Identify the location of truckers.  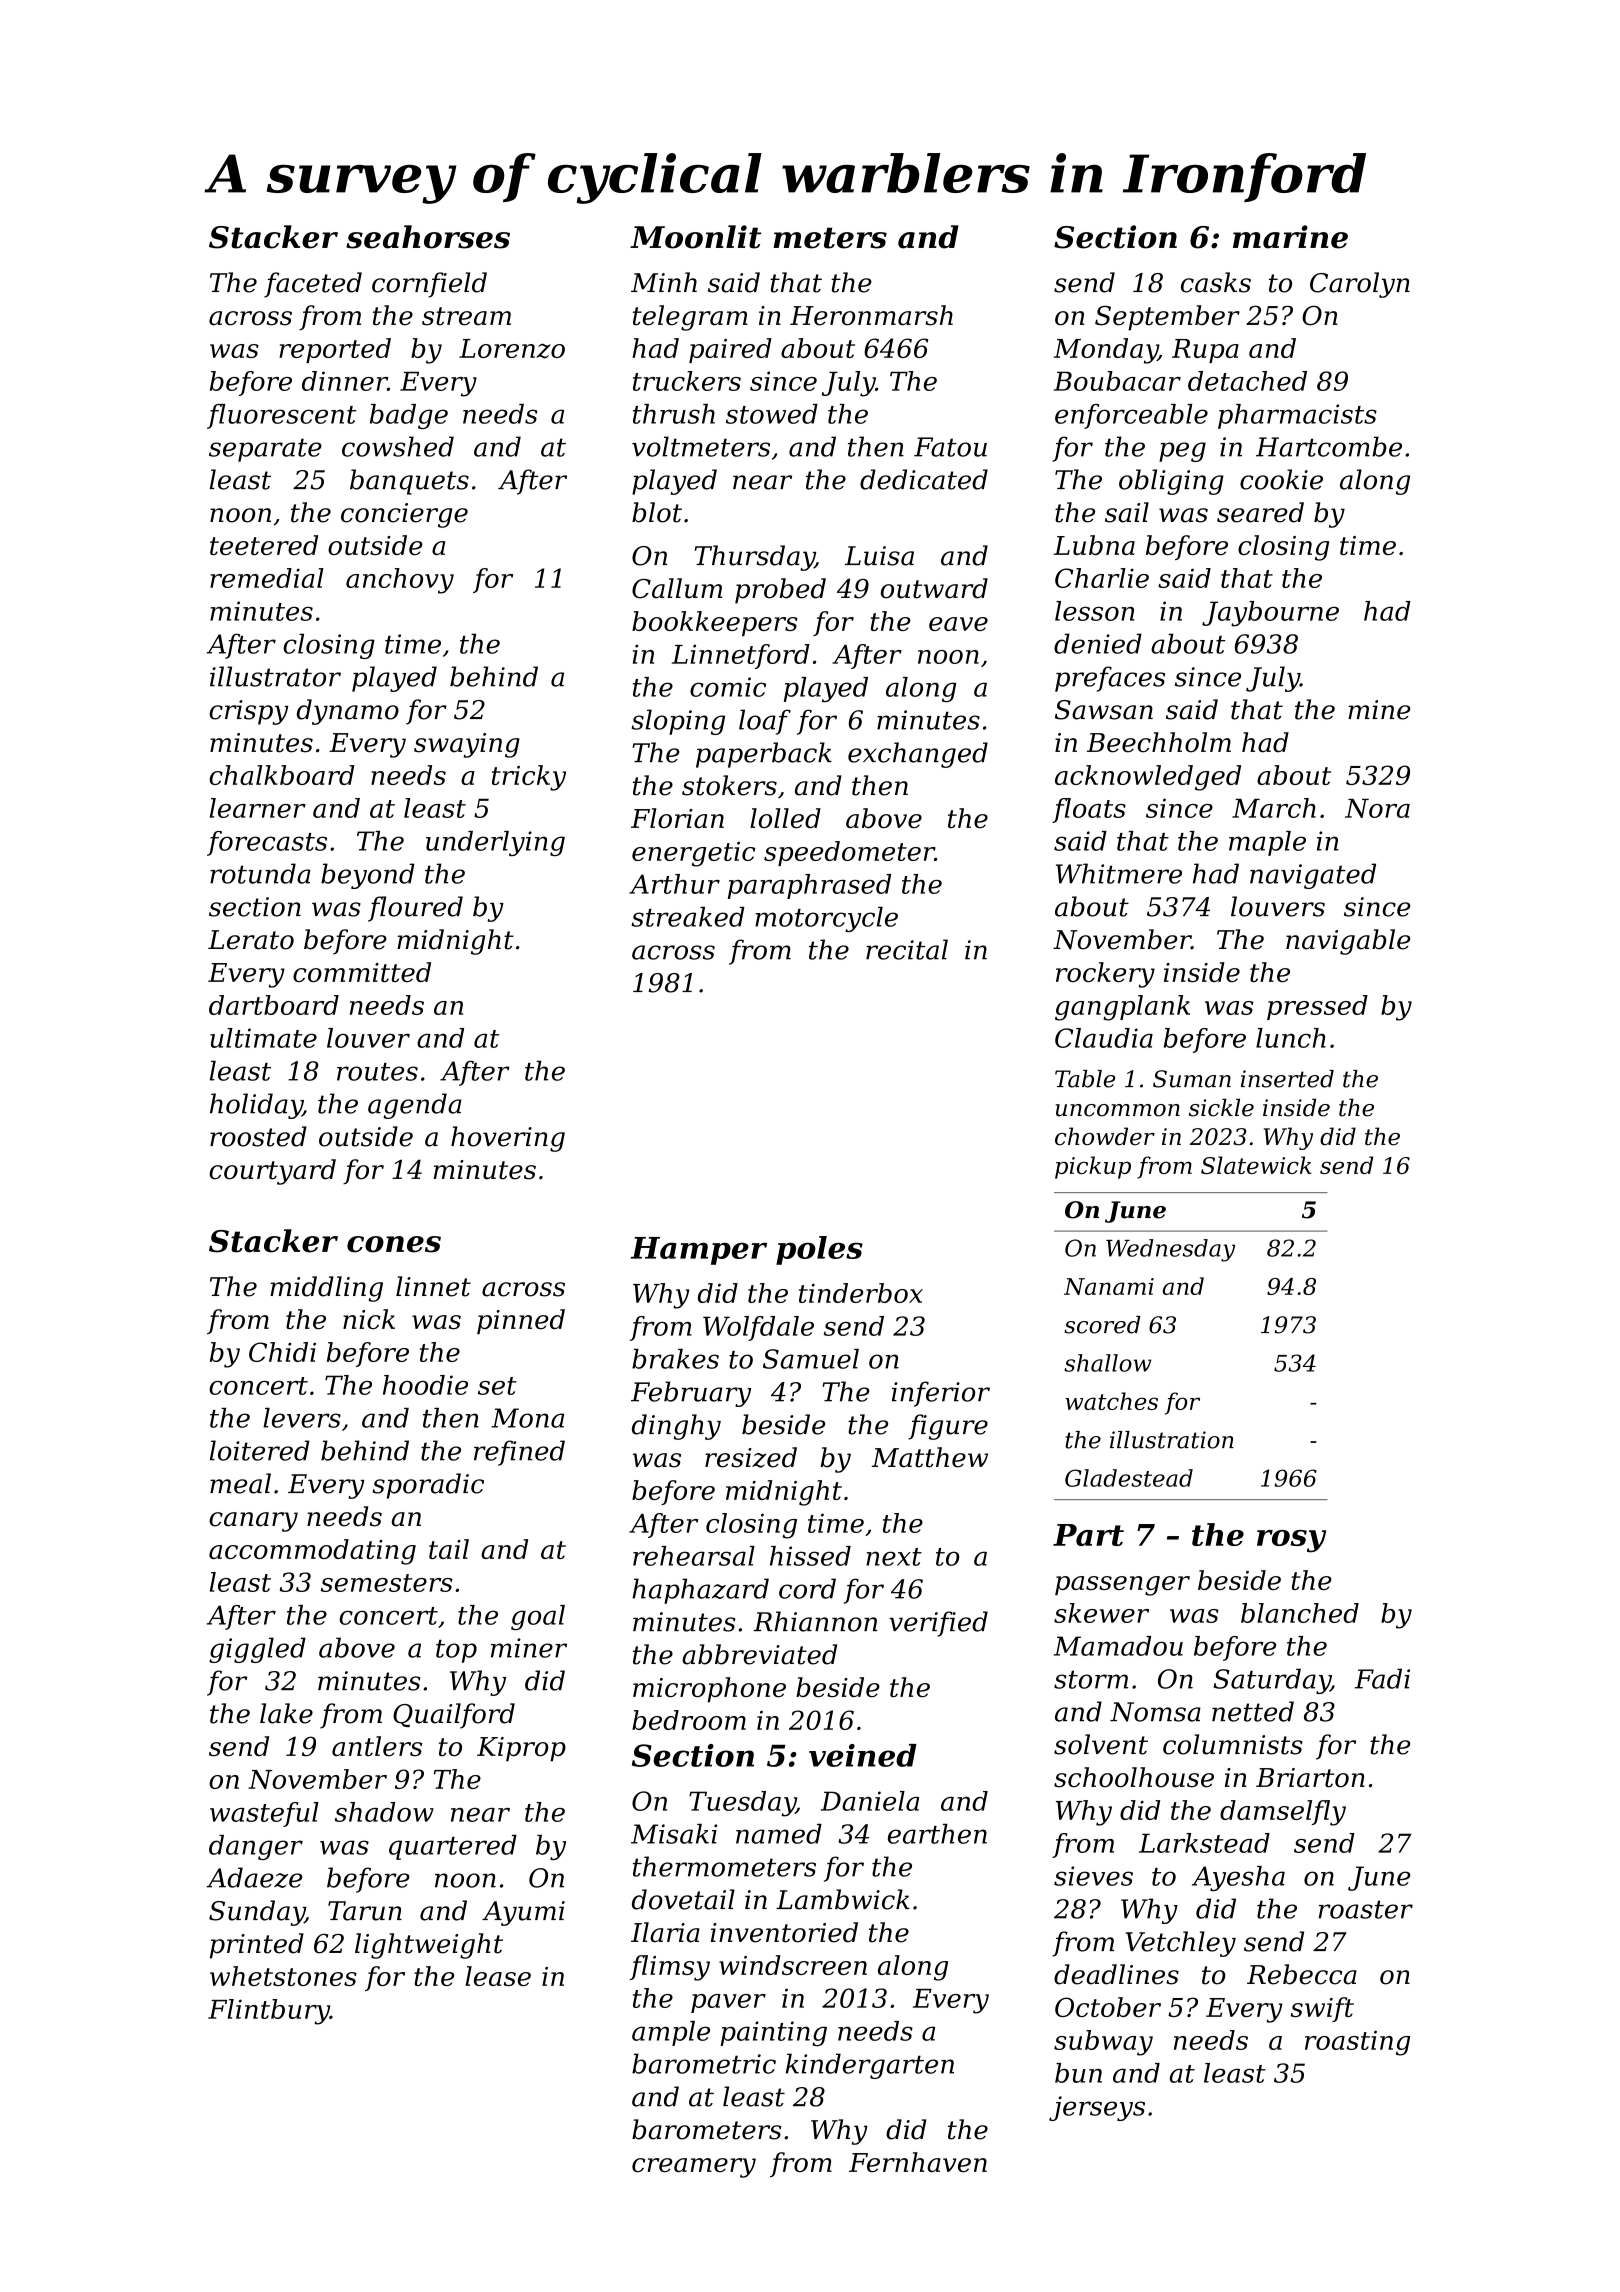
(687, 381).
